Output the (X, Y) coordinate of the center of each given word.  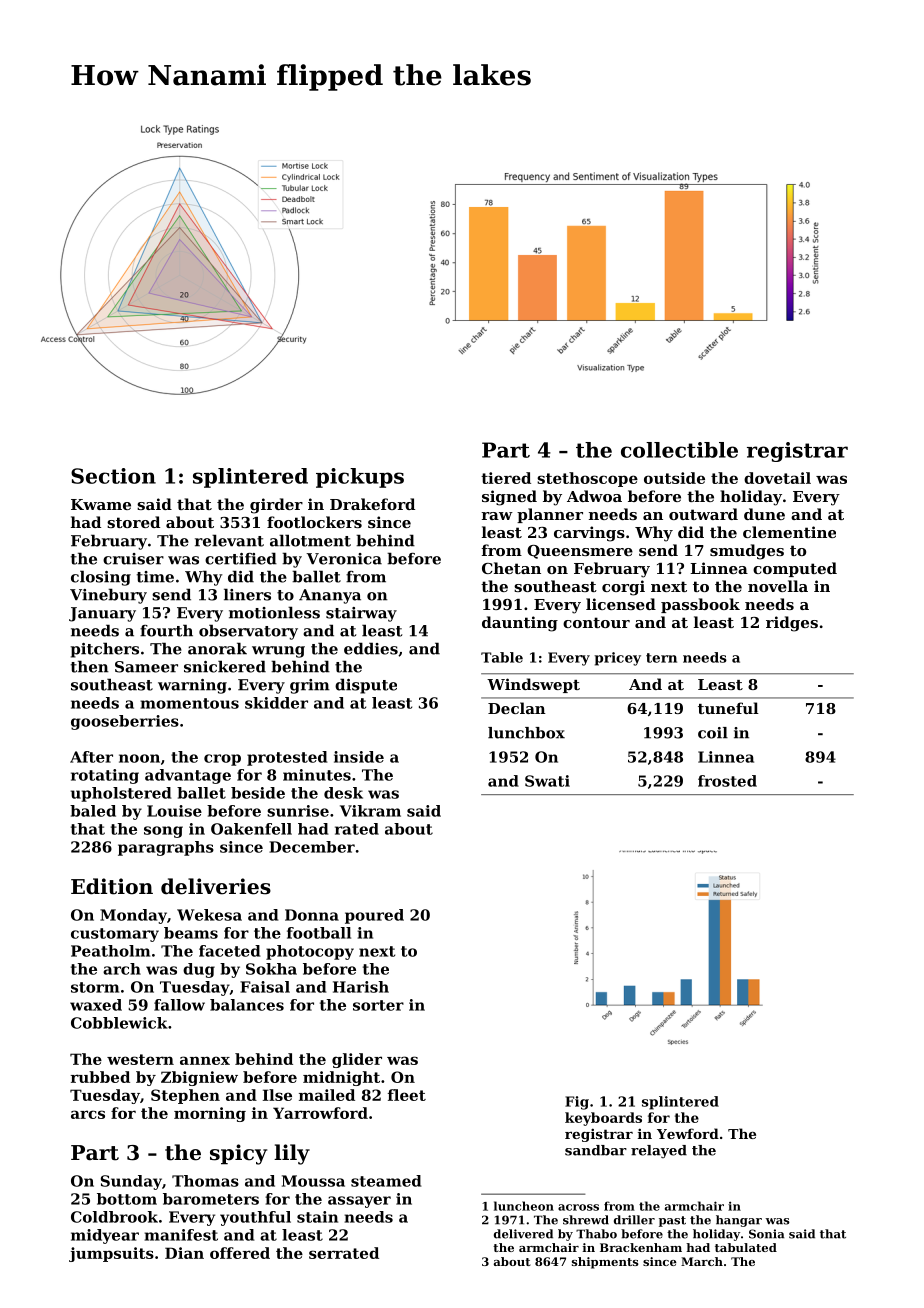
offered (240, 1253)
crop (222, 760)
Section (113, 476)
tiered (506, 478)
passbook (700, 605)
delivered (523, 1234)
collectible (679, 450)
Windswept (533, 685)
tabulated (746, 1247)
